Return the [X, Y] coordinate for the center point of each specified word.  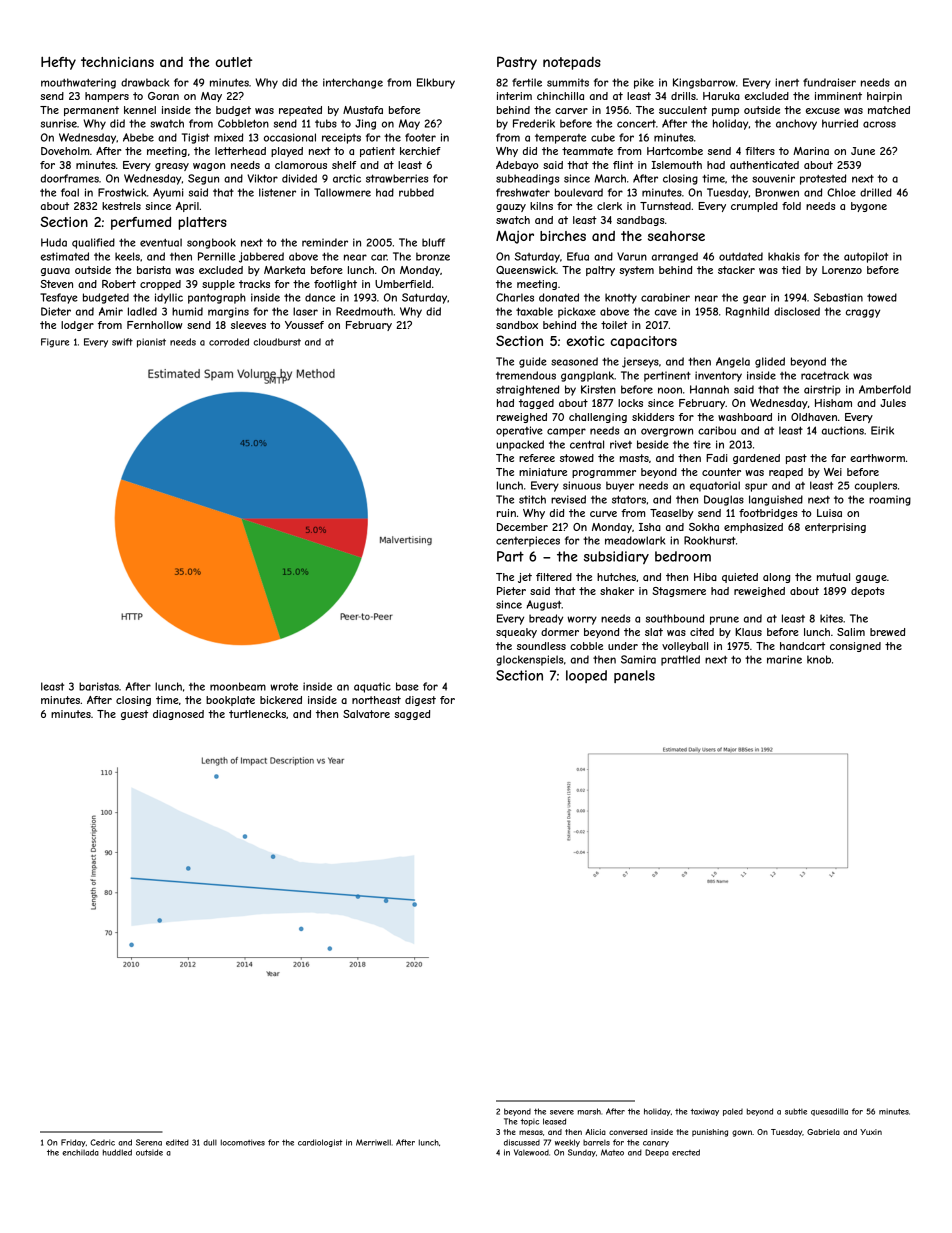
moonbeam [238, 686]
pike [644, 83]
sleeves [248, 325]
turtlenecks [257, 714]
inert [787, 82]
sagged [412, 715]
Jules [893, 403]
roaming [890, 500]
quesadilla [829, 1112]
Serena [149, 1142]
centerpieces [528, 541]
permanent [91, 111]
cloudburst [277, 342]
